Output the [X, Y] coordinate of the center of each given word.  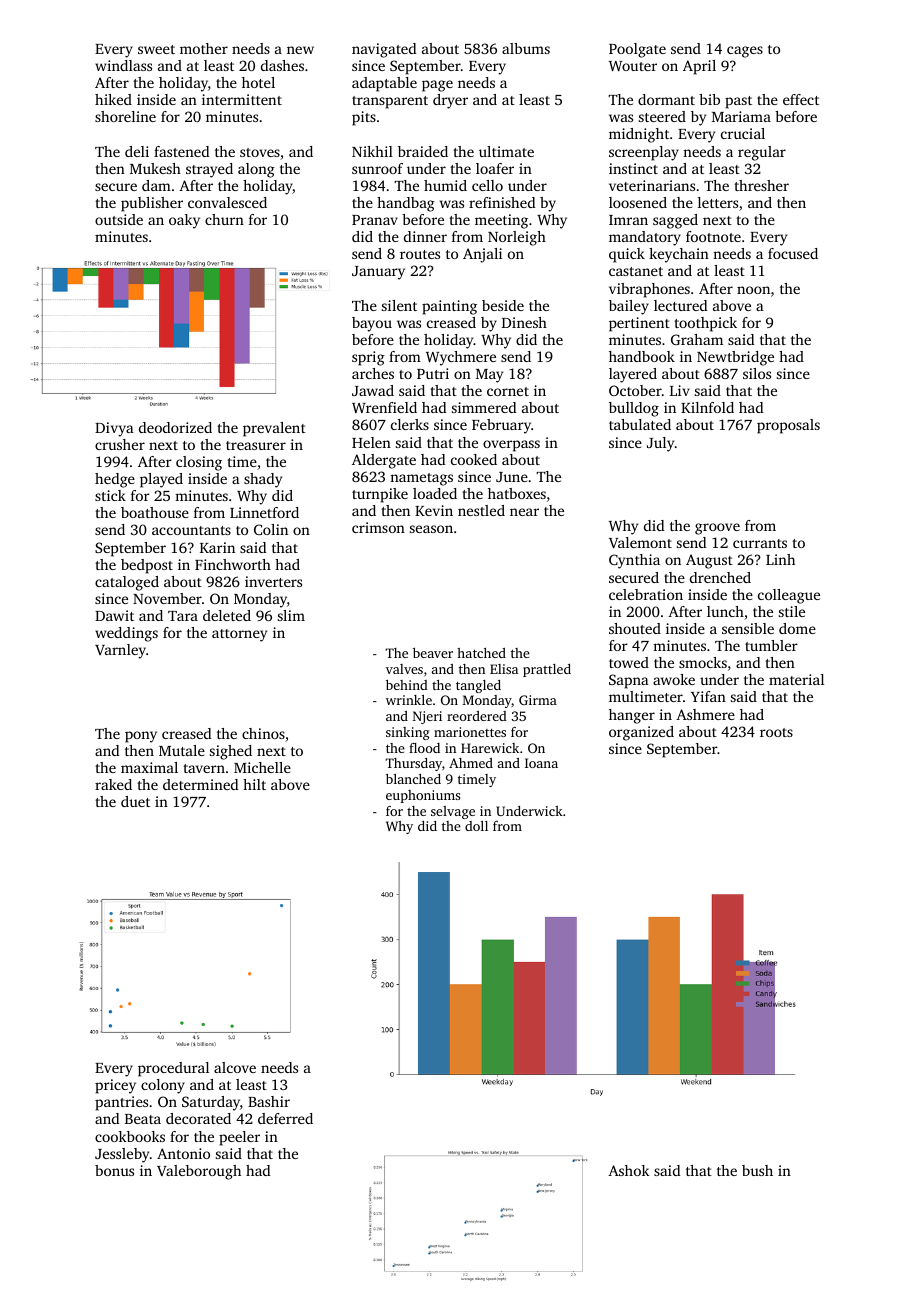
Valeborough [199, 1172]
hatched [481, 653]
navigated [384, 50]
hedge [115, 480]
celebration [646, 594]
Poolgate [637, 50]
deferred [285, 1118]
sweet [156, 49]
